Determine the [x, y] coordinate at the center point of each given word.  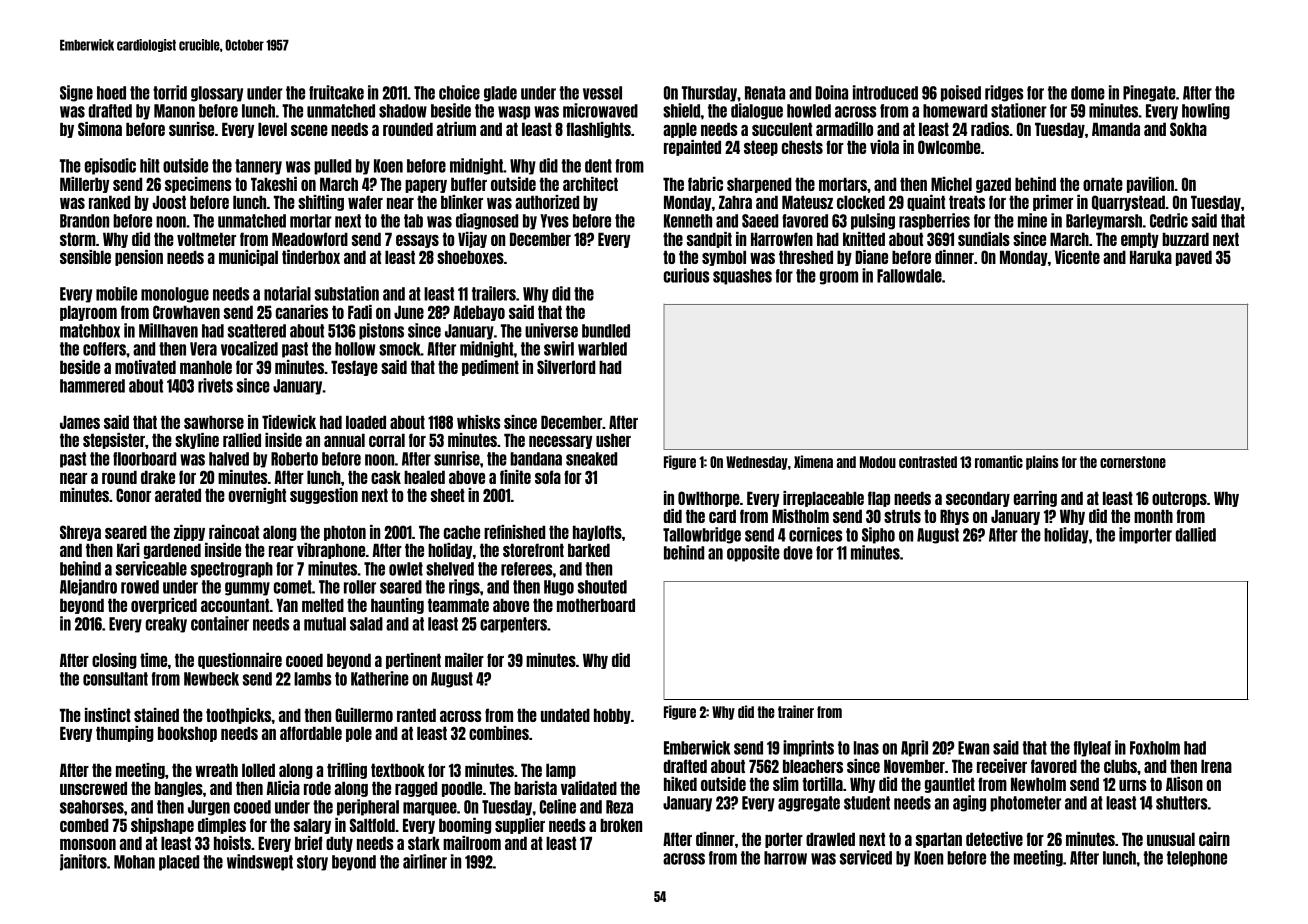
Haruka [1151, 257]
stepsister [114, 441]
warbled [602, 349]
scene [309, 130]
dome [1088, 93]
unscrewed [93, 788]
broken [621, 825]
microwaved [600, 110]
